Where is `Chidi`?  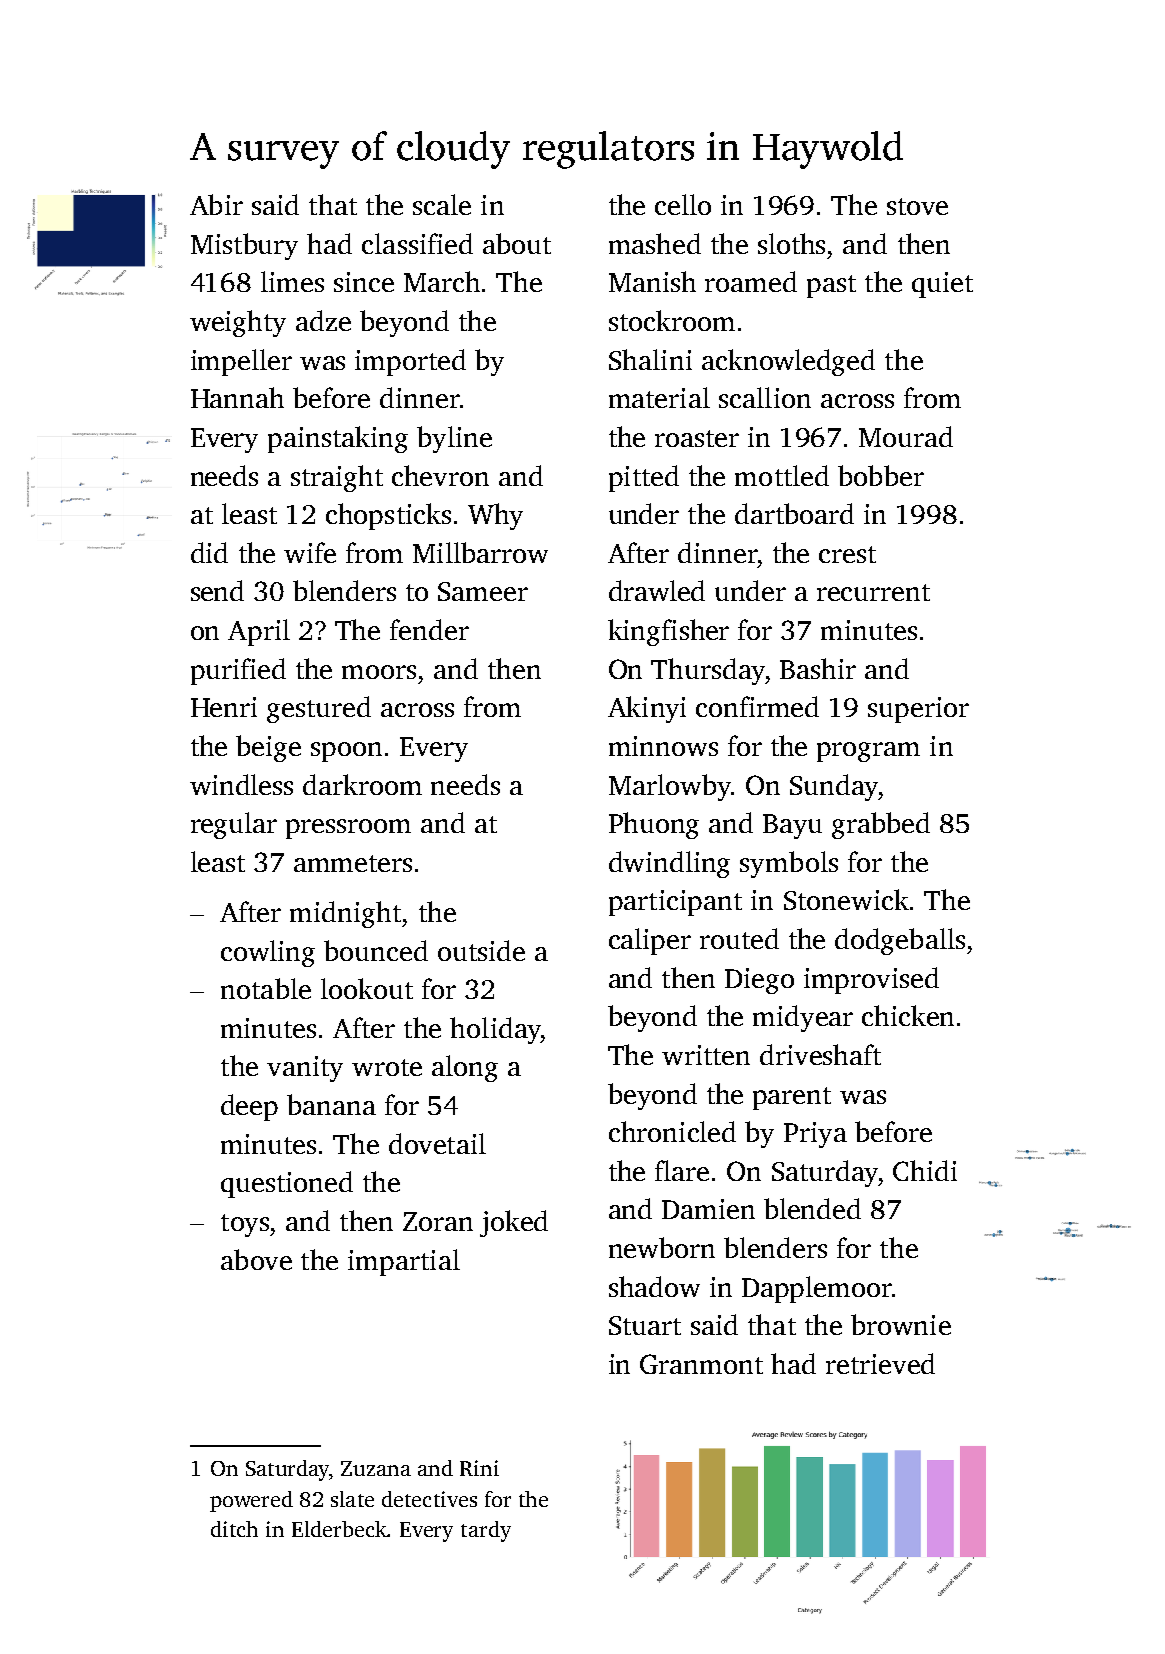
Chidi is located at coordinates (925, 1170).
